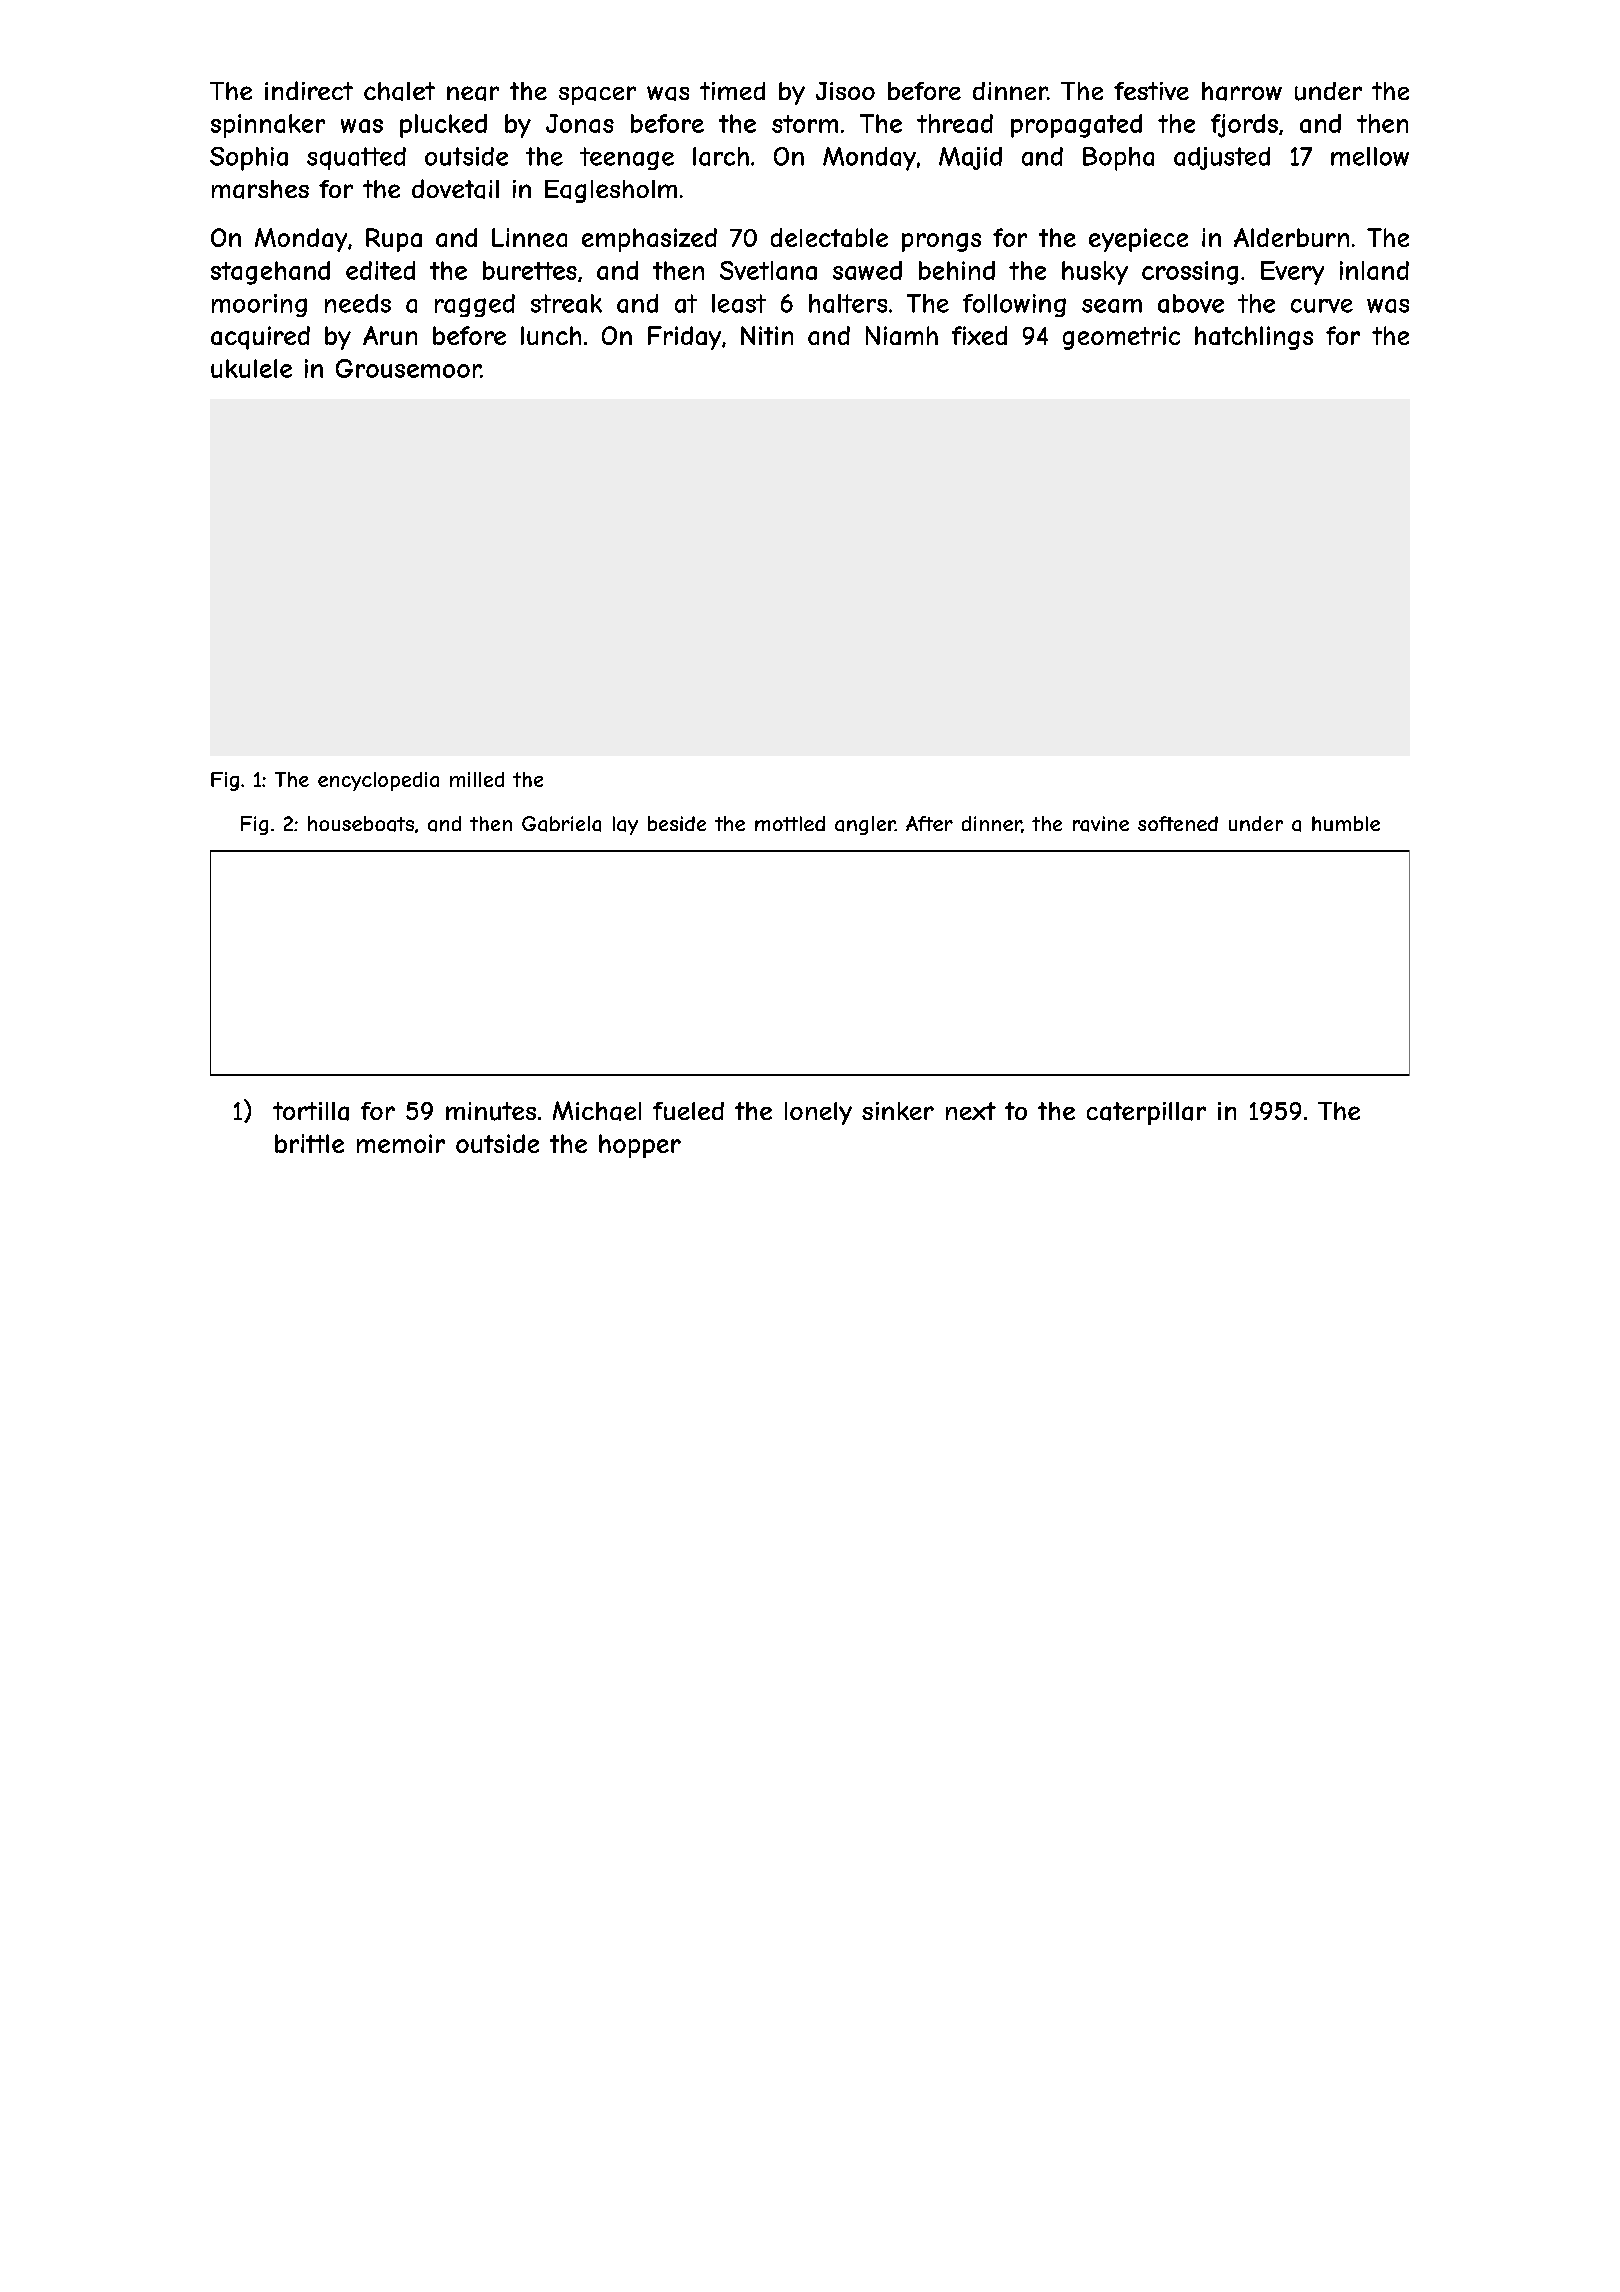 Image resolution: width=1620 pixels, height=2292 pixels. What do you see at coordinates (1101, 824) in the document?
I see `ravine` at bounding box center [1101, 824].
